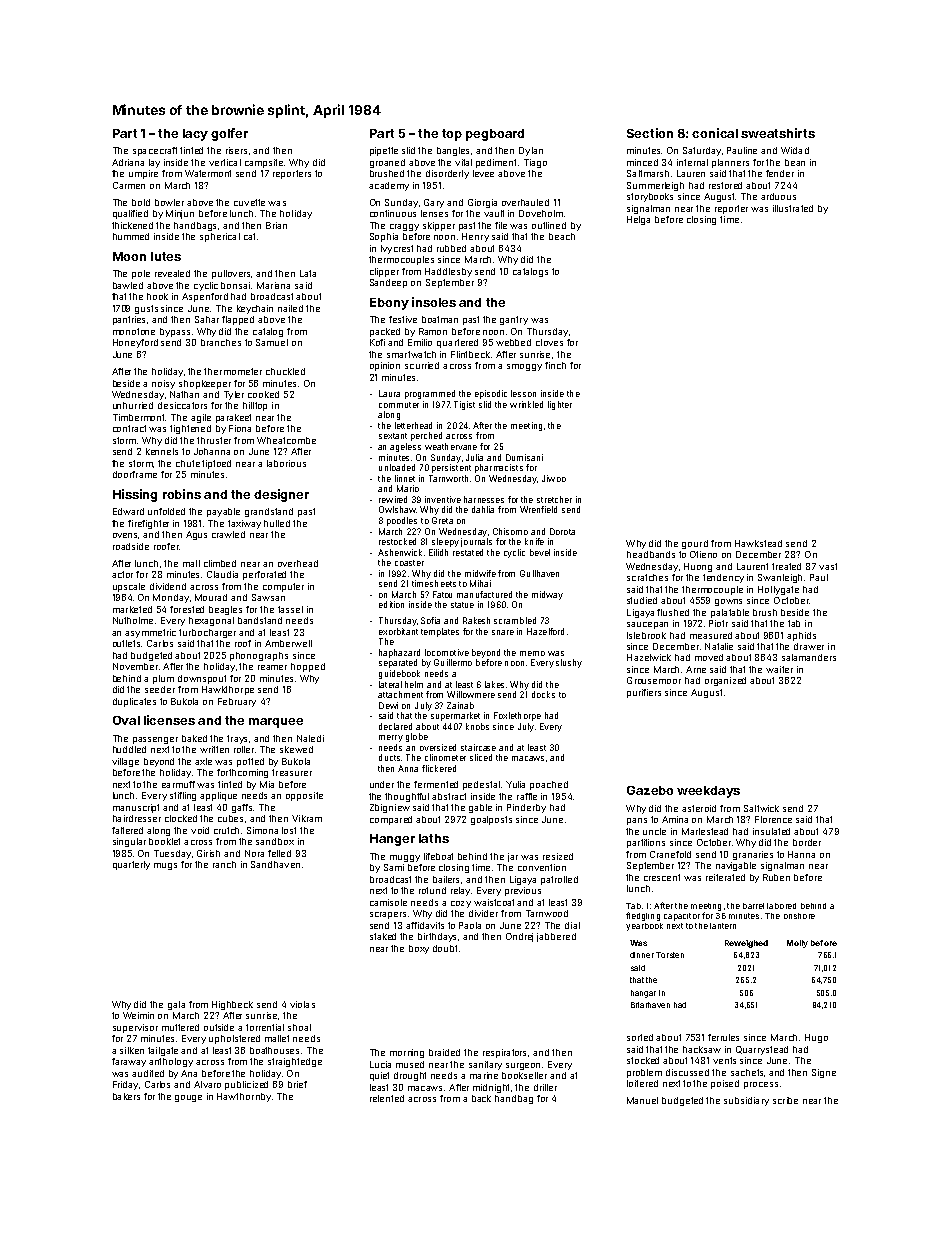 The width and height of the document is (952, 1233). What do you see at coordinates (131, 865) in the document?
I see `quarterly` at bounding box center [131, 865].
